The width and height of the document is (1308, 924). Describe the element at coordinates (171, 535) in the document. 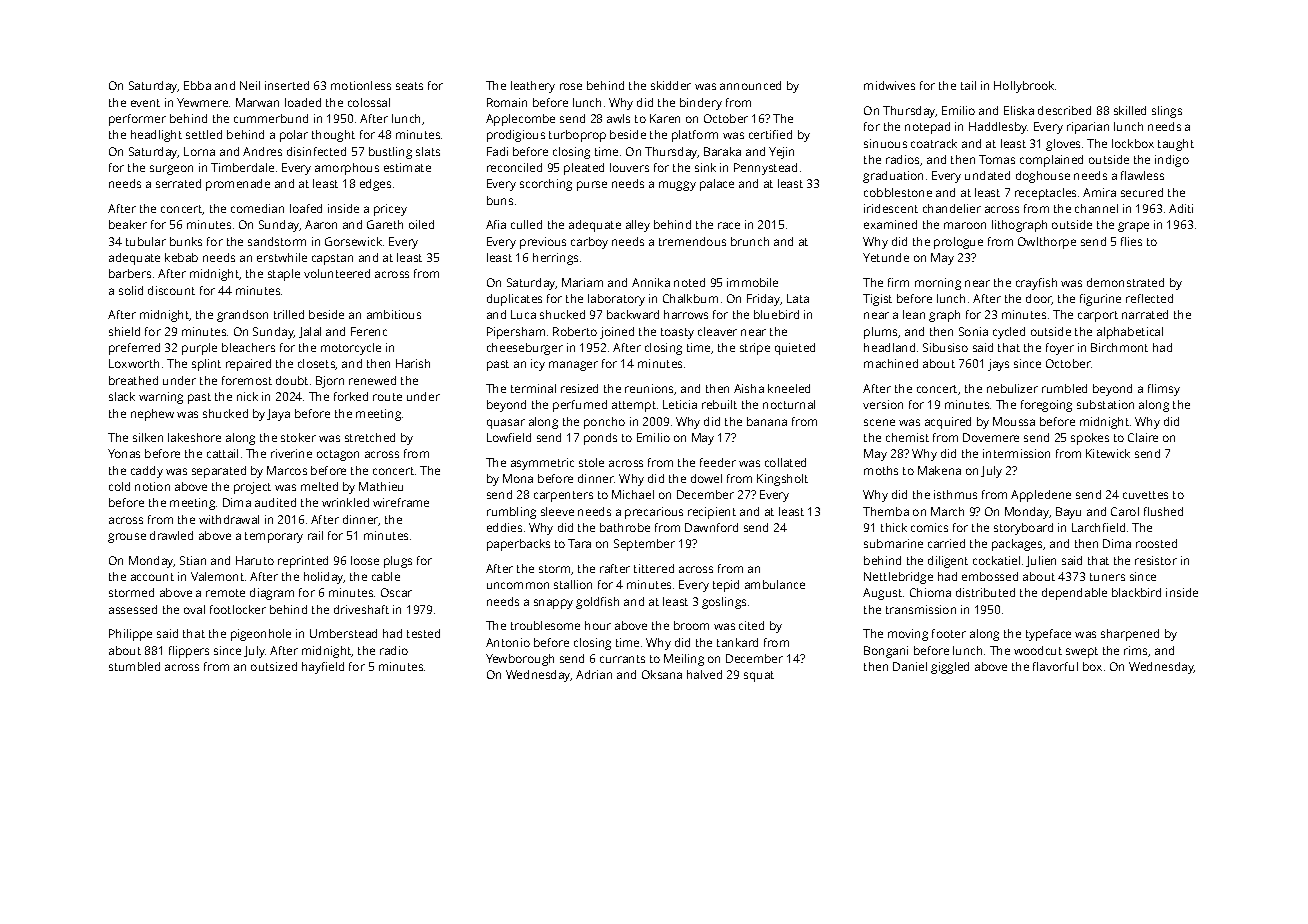

I see `drawled` at that location.
